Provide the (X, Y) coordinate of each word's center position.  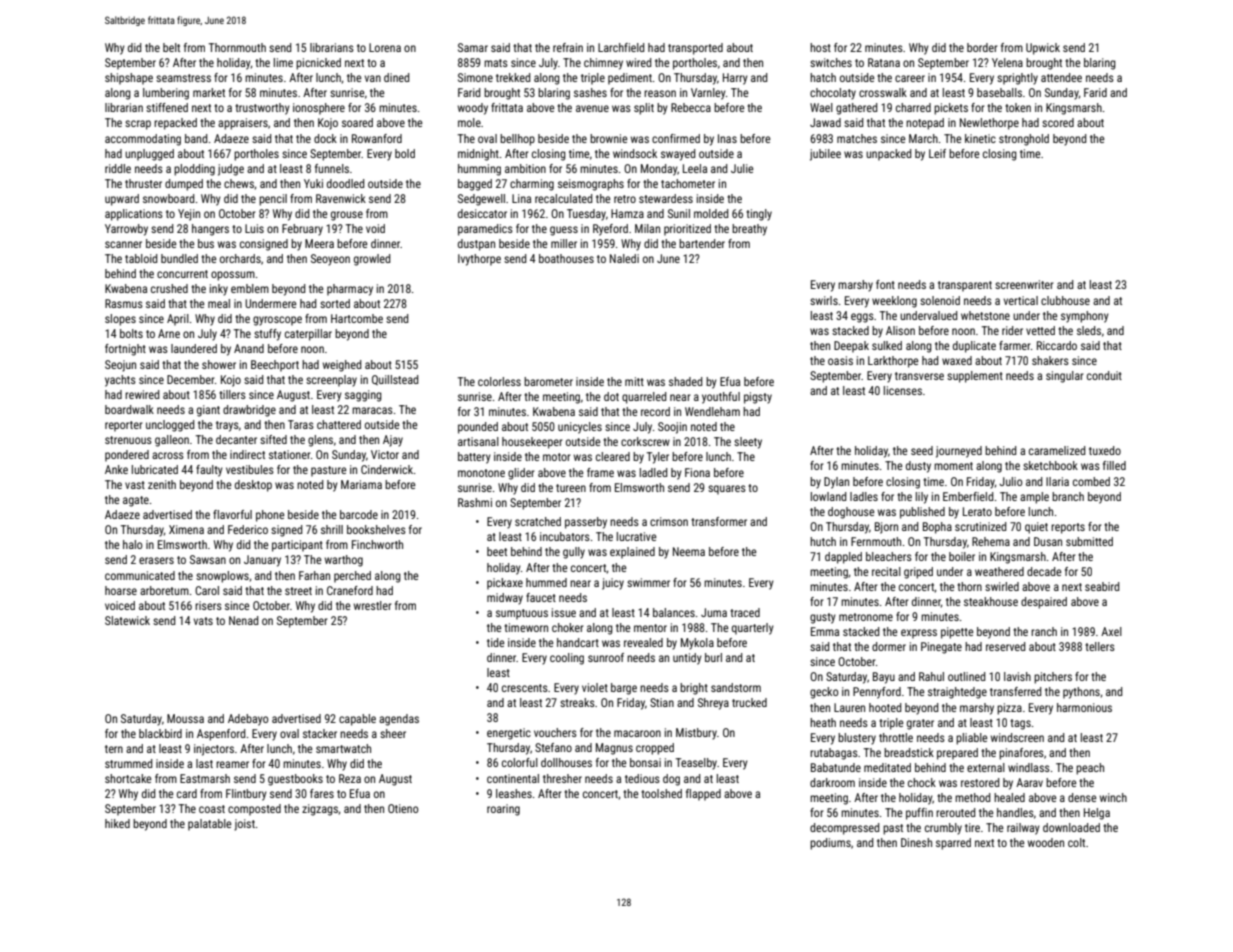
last (204, 763)
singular (1064, 377)
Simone (475, 77)
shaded (685, 381)
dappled (843, 558)
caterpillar (308, 335)
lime (283, 62)
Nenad (243, 620)
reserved (1005, 646)
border (982, 47)
